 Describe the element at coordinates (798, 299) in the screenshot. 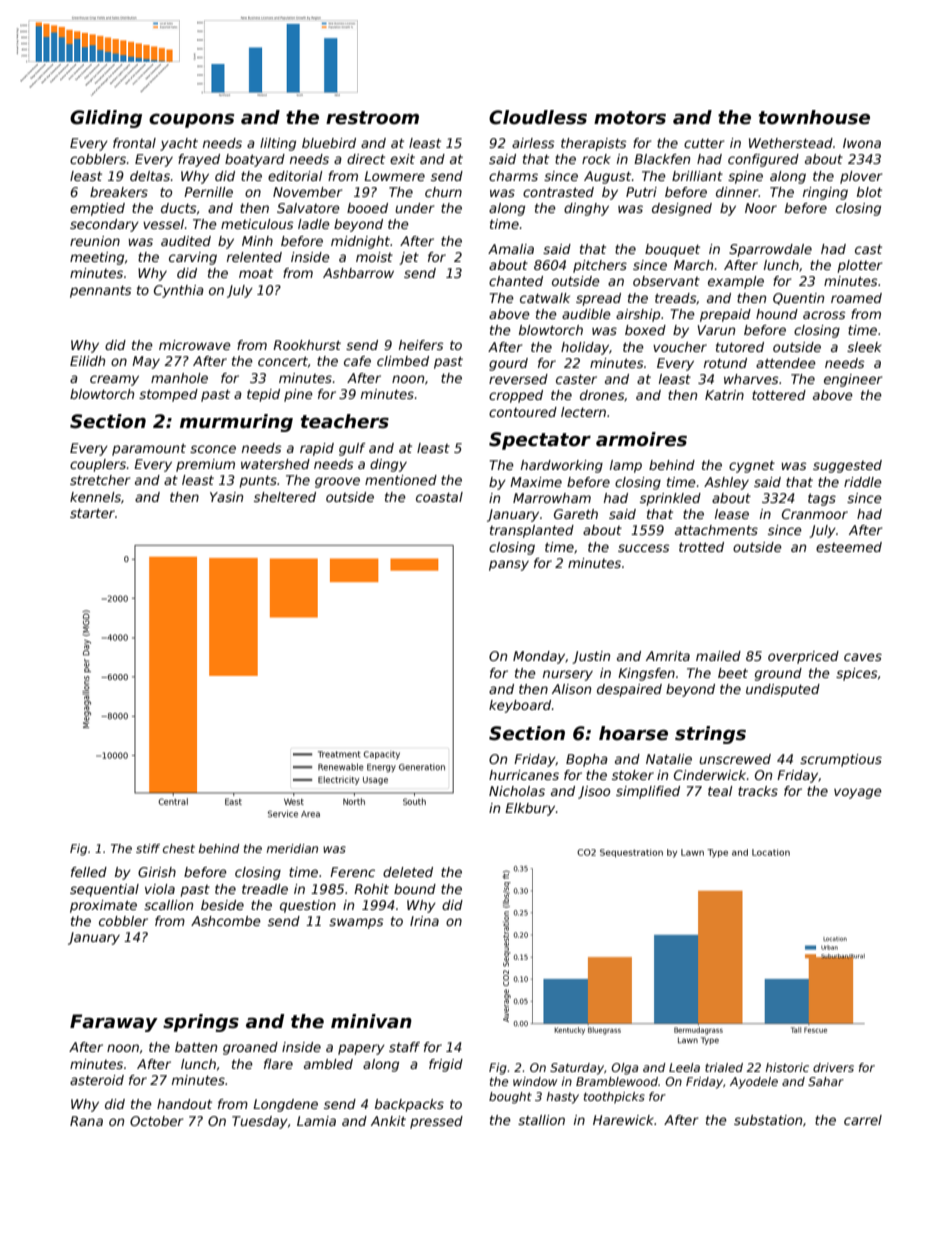

I see `Quentin` at that location.
